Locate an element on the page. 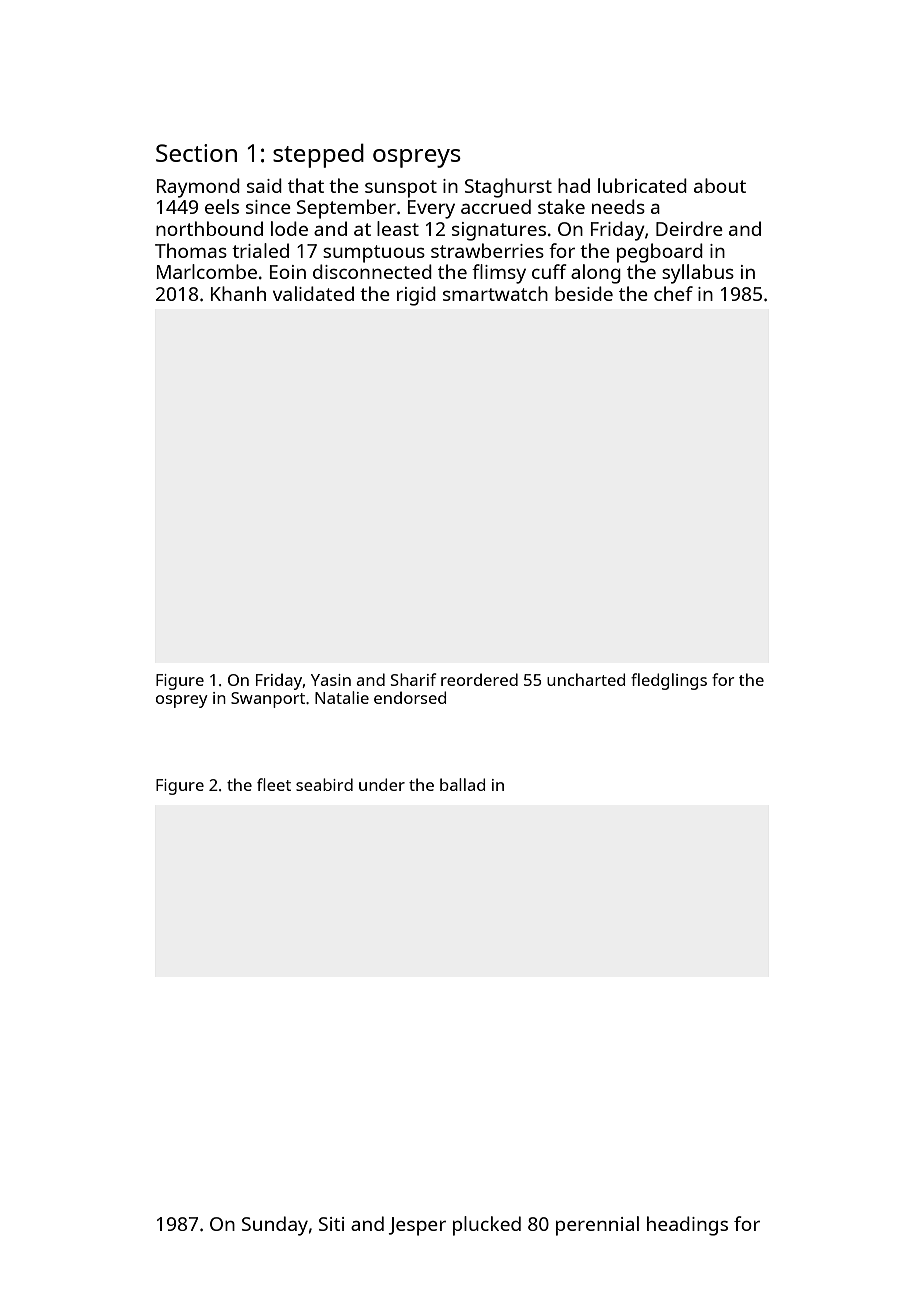 The image size is (924, 1311). Swanport is located at coordinates (268, 700).
